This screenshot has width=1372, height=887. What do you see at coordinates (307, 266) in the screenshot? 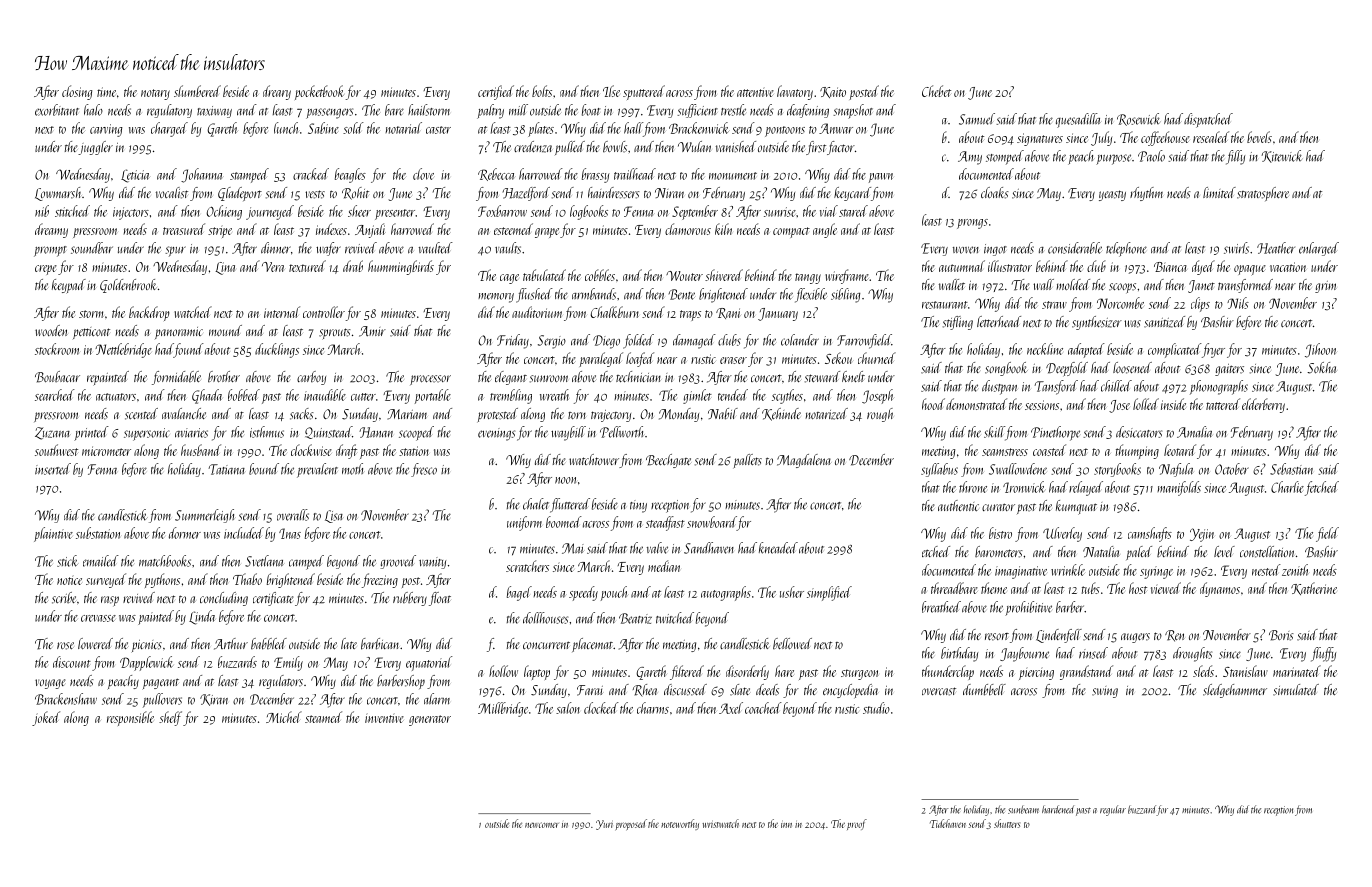
I see `textured` at bounding box center [307, 266].
